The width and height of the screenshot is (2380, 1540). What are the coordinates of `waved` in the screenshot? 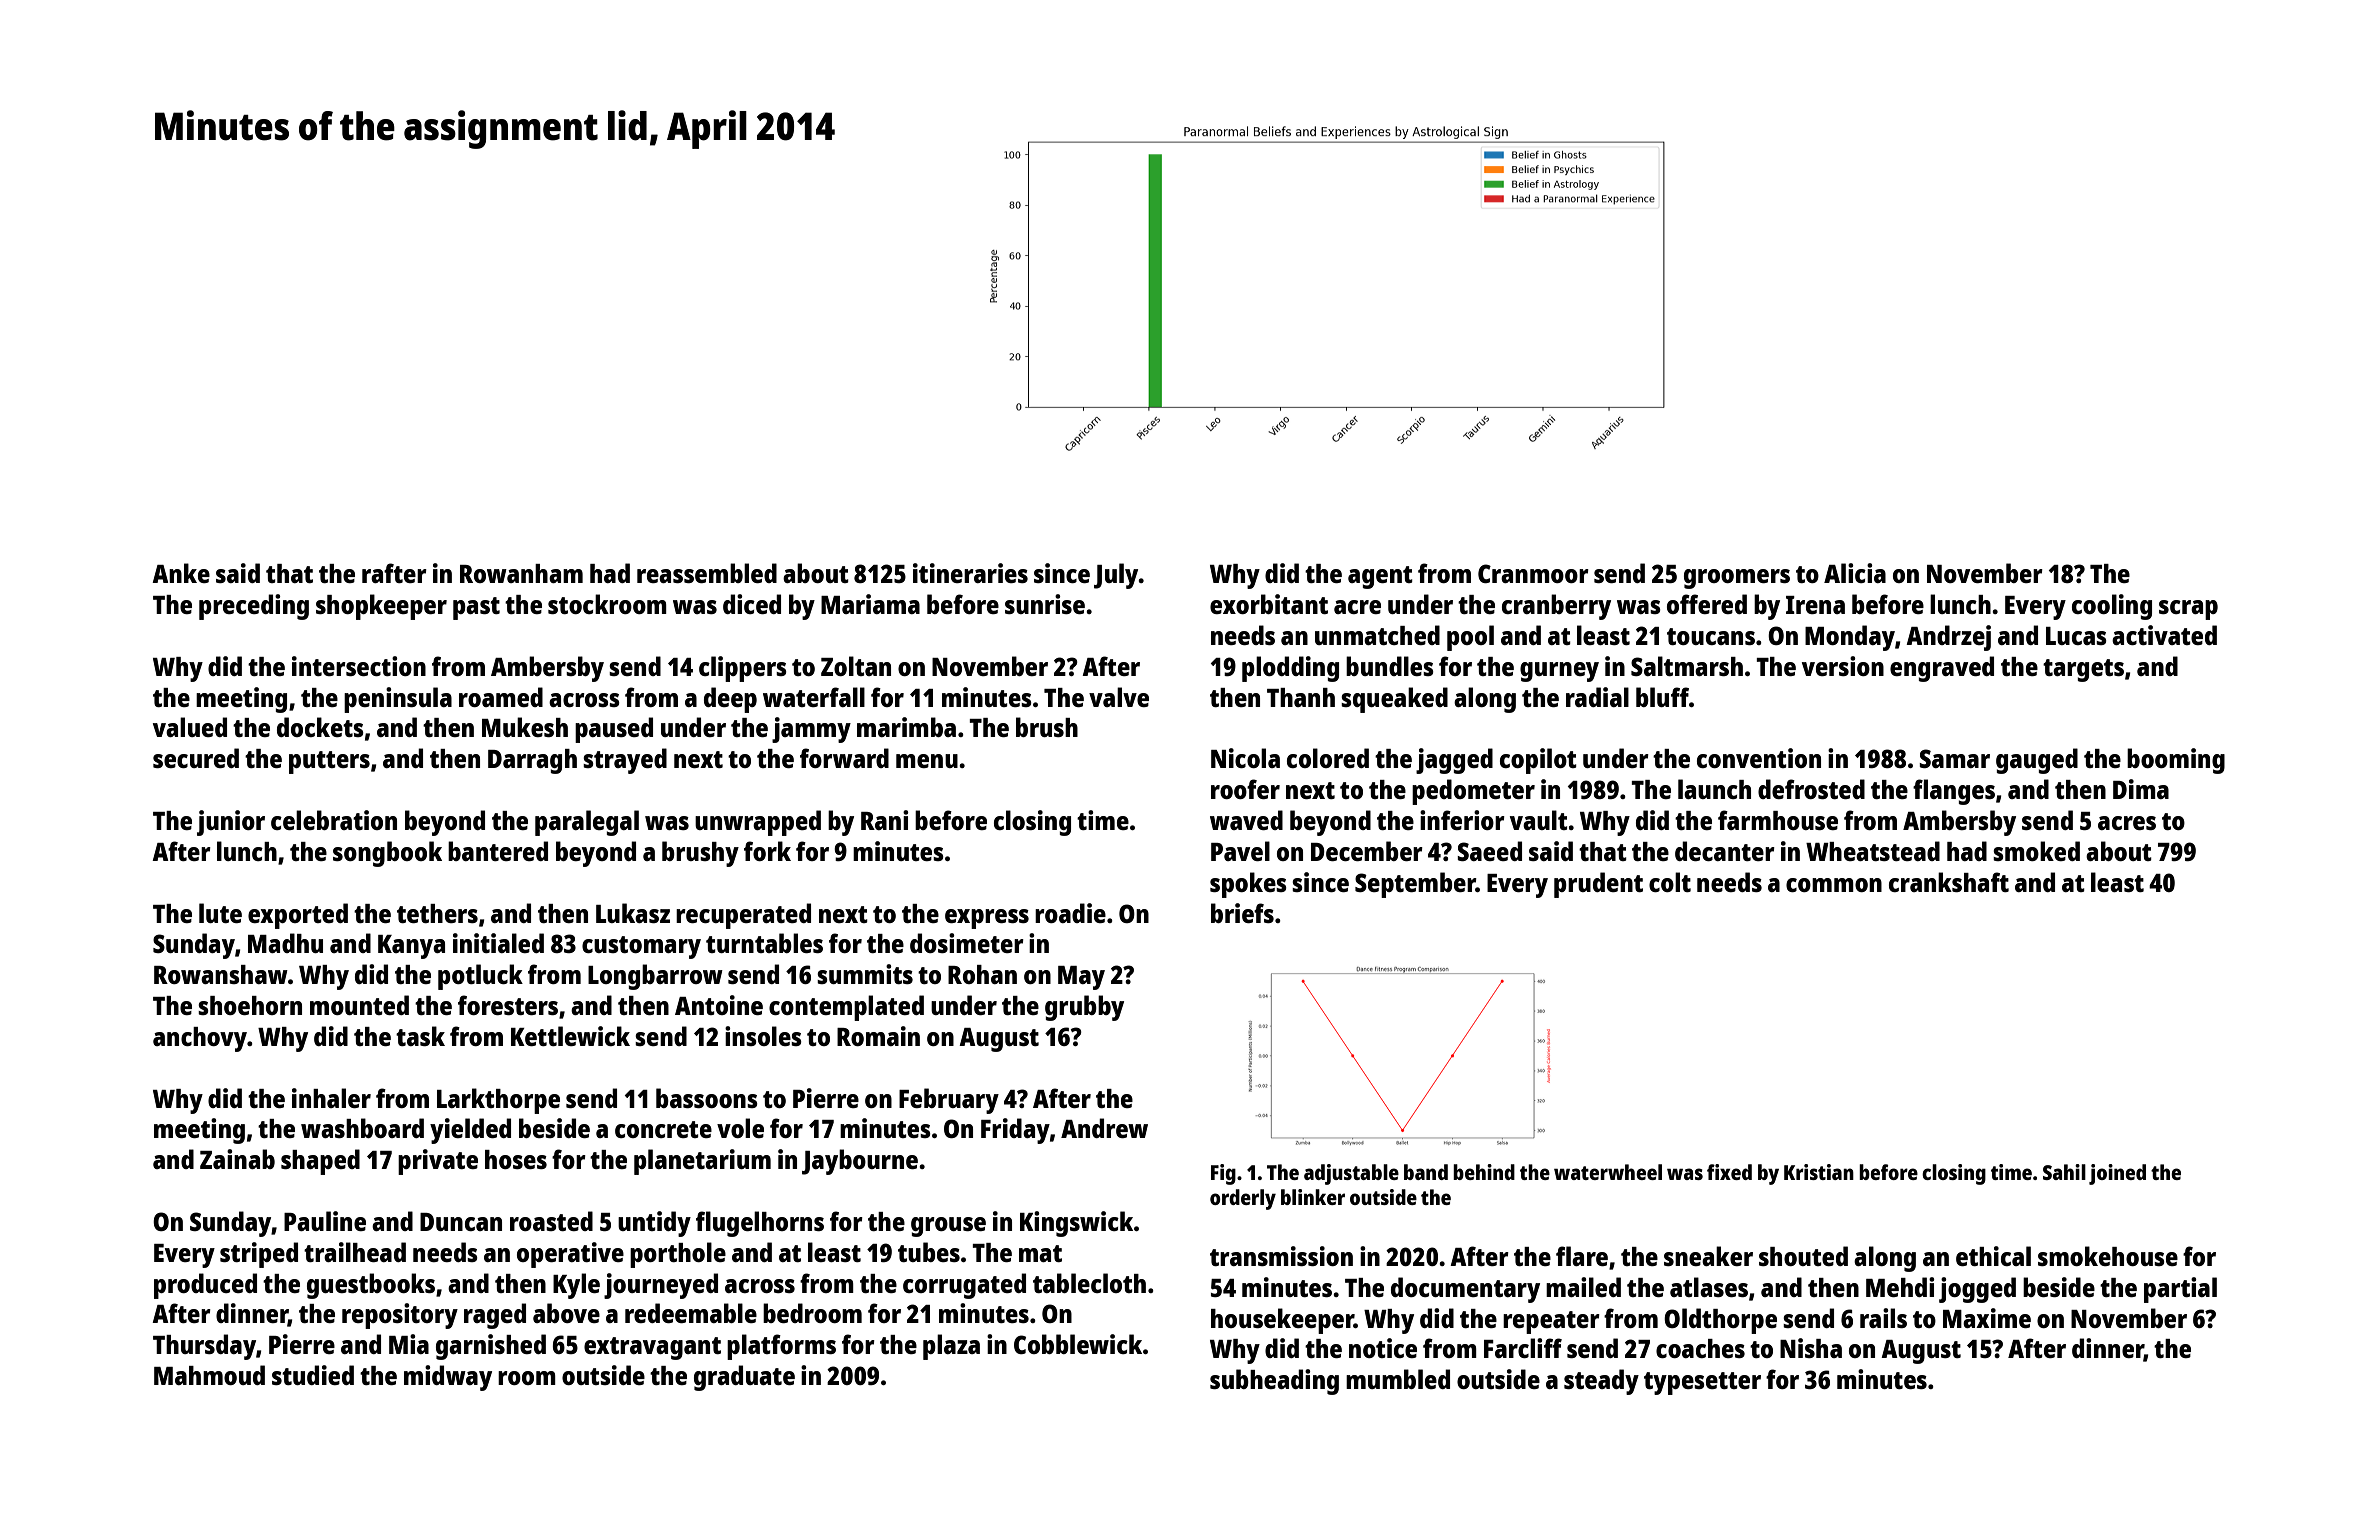 It's located at (1246, 820).
